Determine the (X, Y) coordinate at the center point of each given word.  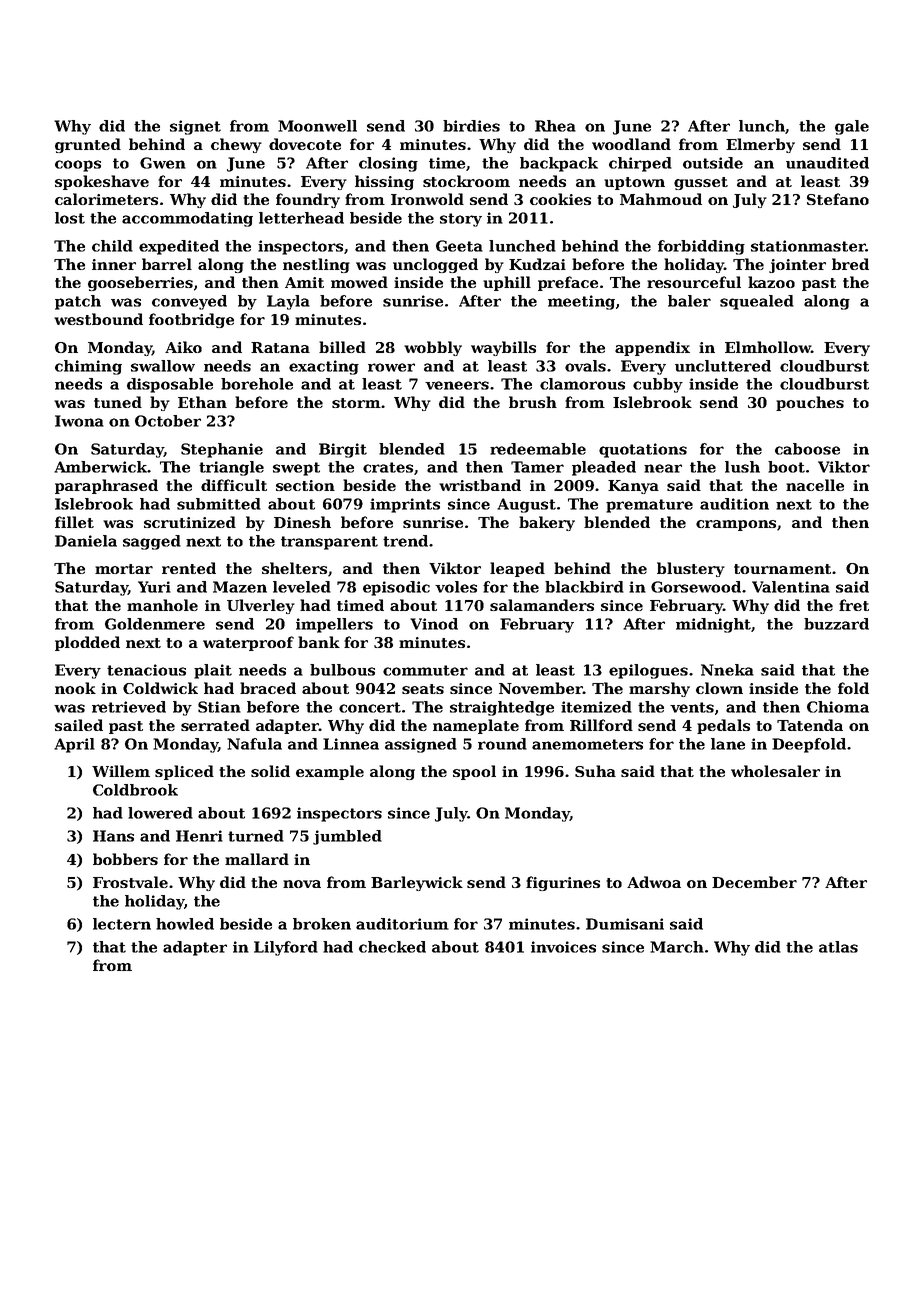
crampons (736, 525)
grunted (88, 145)
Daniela (86, 541)
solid (270, 771)
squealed (757, 302)
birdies (471, 126)
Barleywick (417, 883)
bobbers (125, 859)
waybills (503, 348)
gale (852, 127)
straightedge (502, 708)
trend (405, 541)
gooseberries (140, 283)
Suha (595, 771)
